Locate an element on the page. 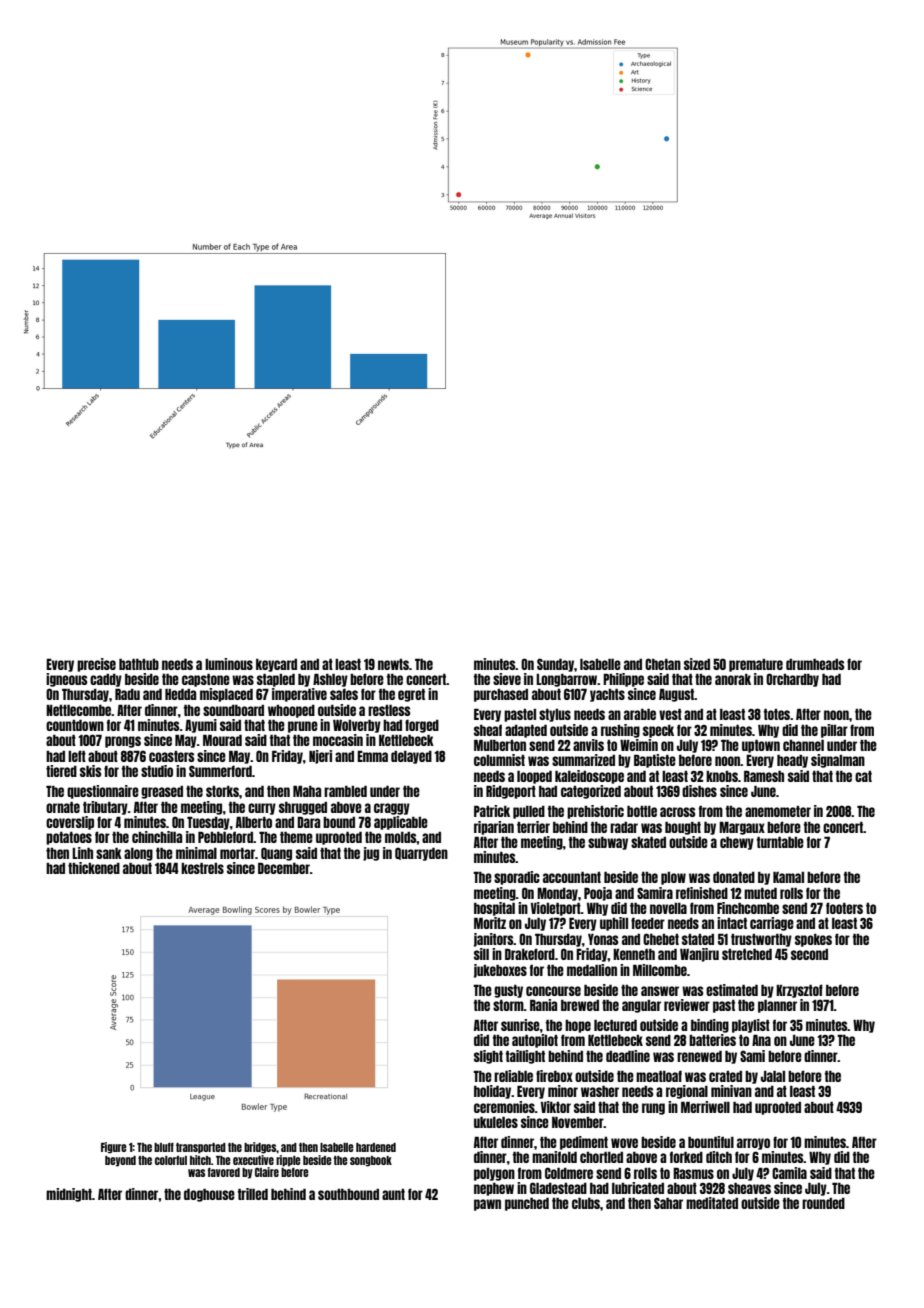  columnist is located at coordinates (499, 760).
